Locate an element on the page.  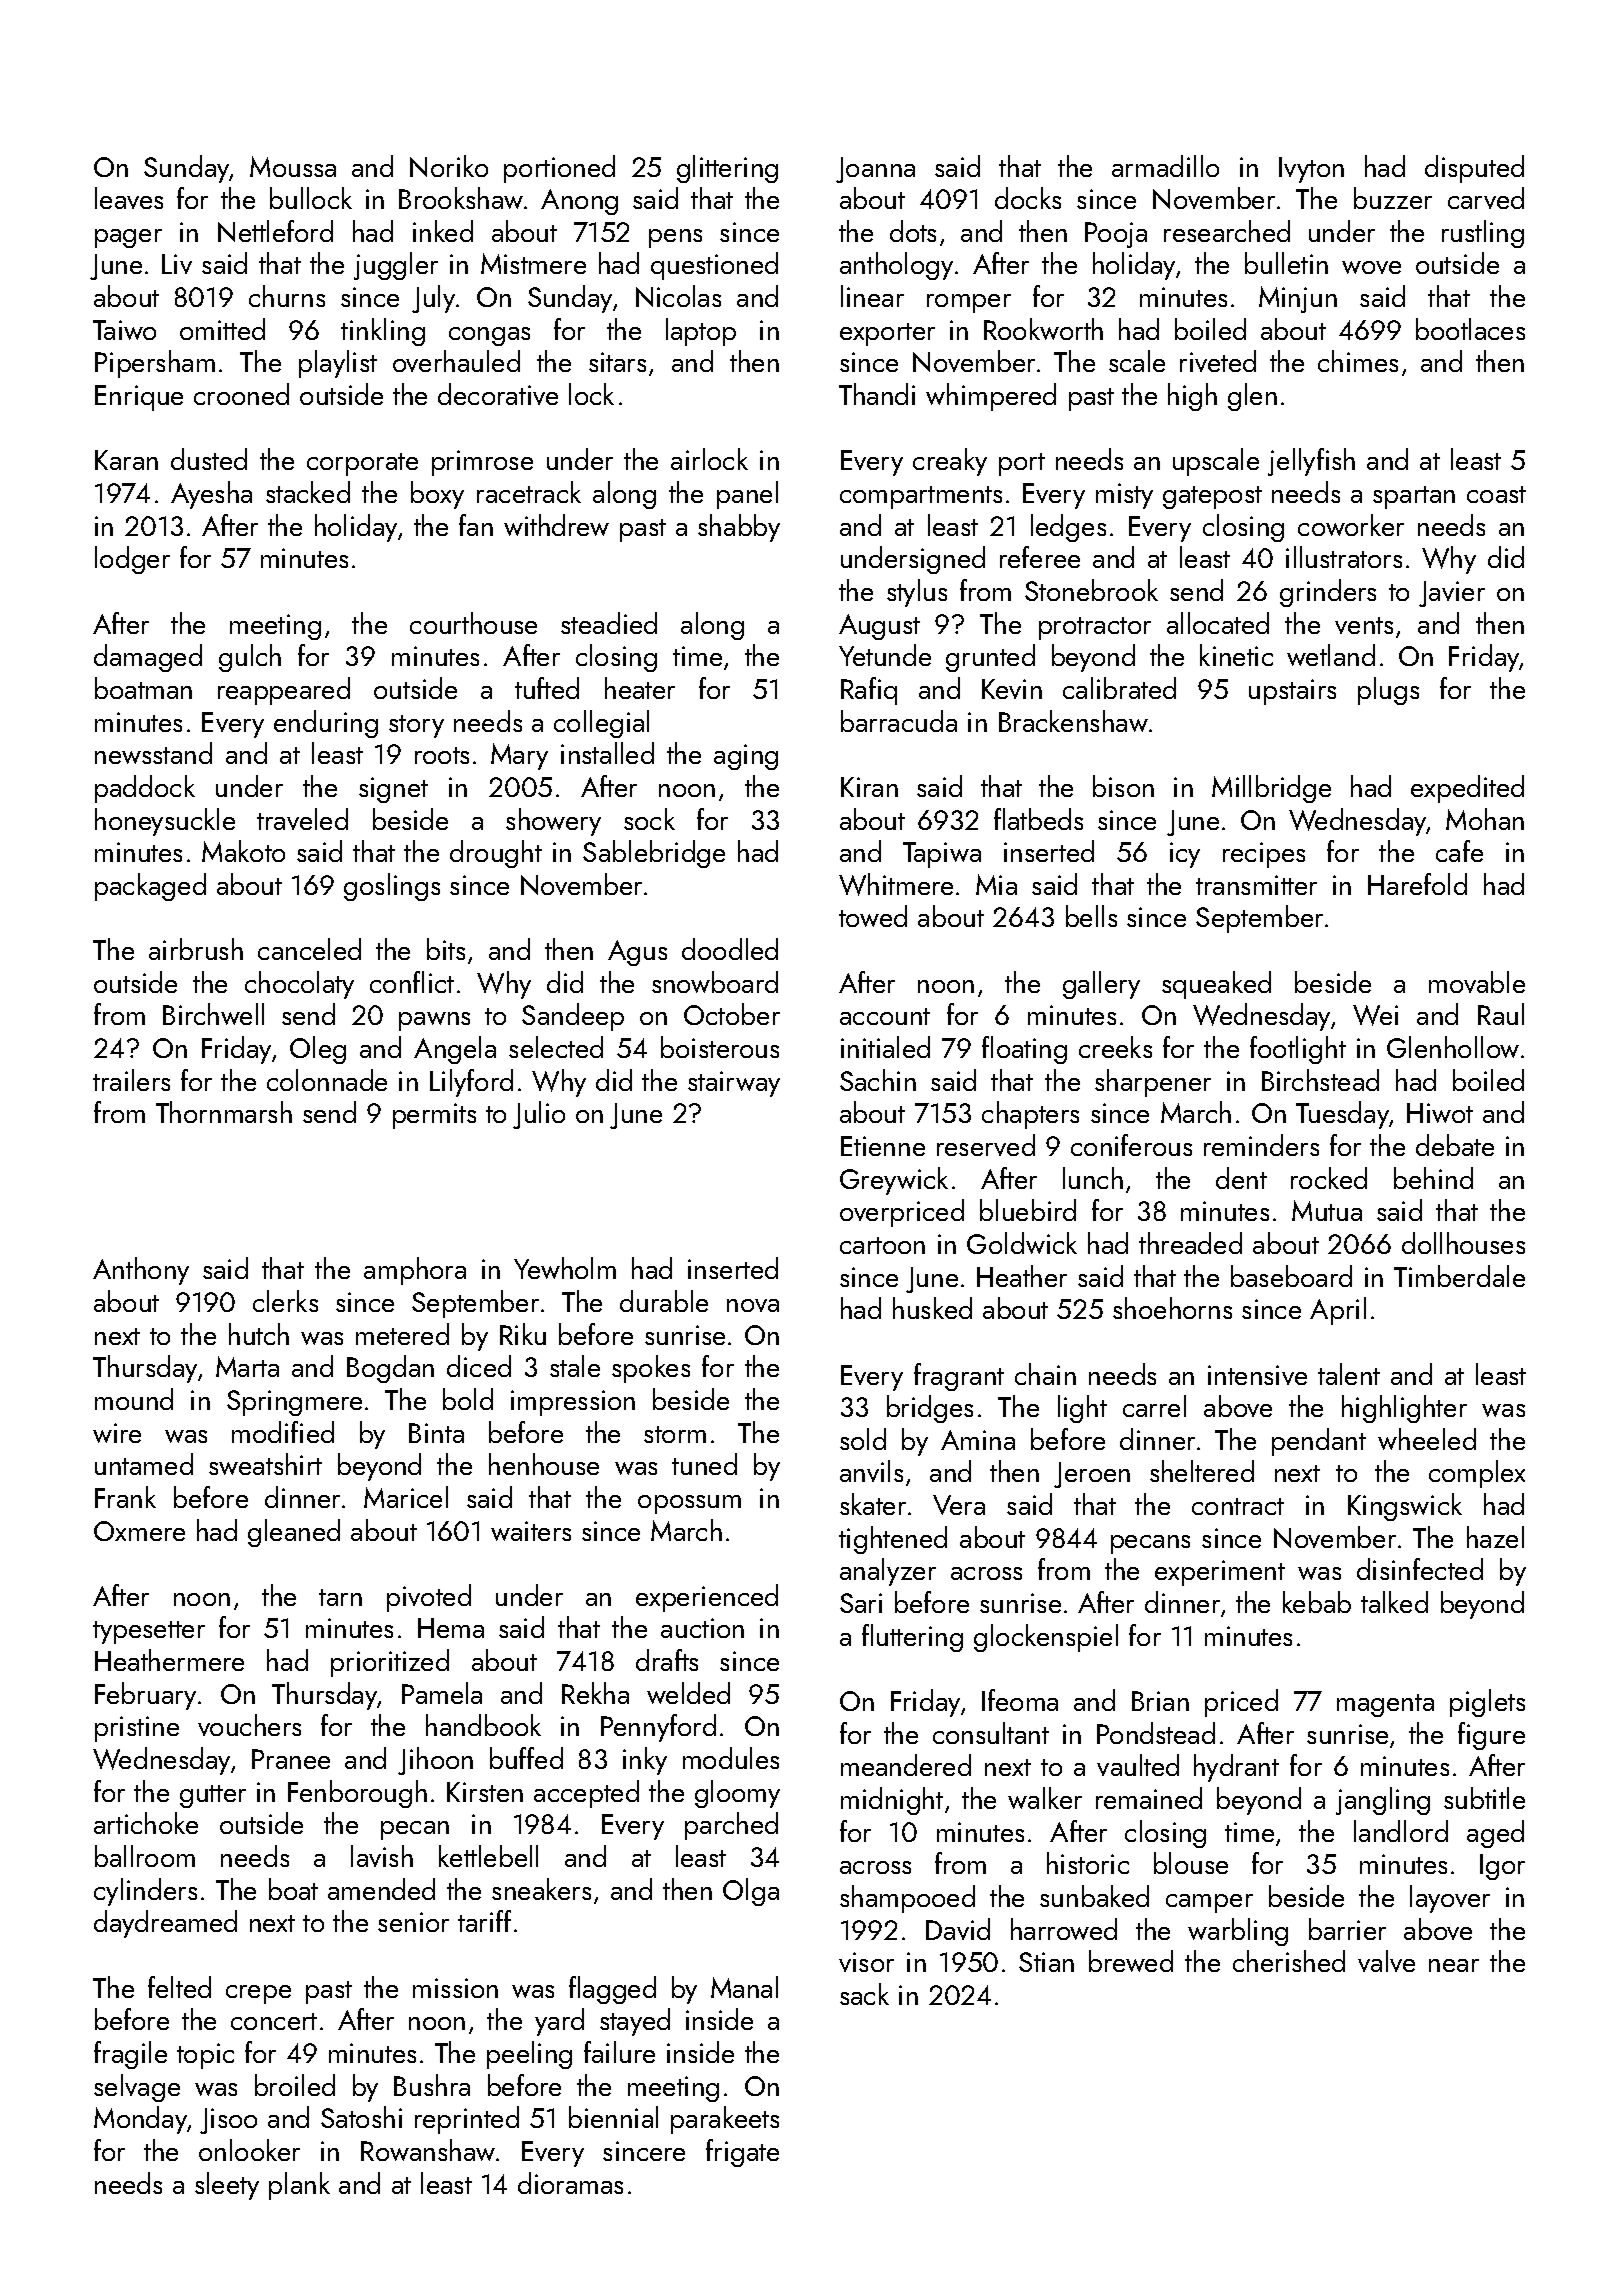
visor is located at coordinates (866, 1962).
